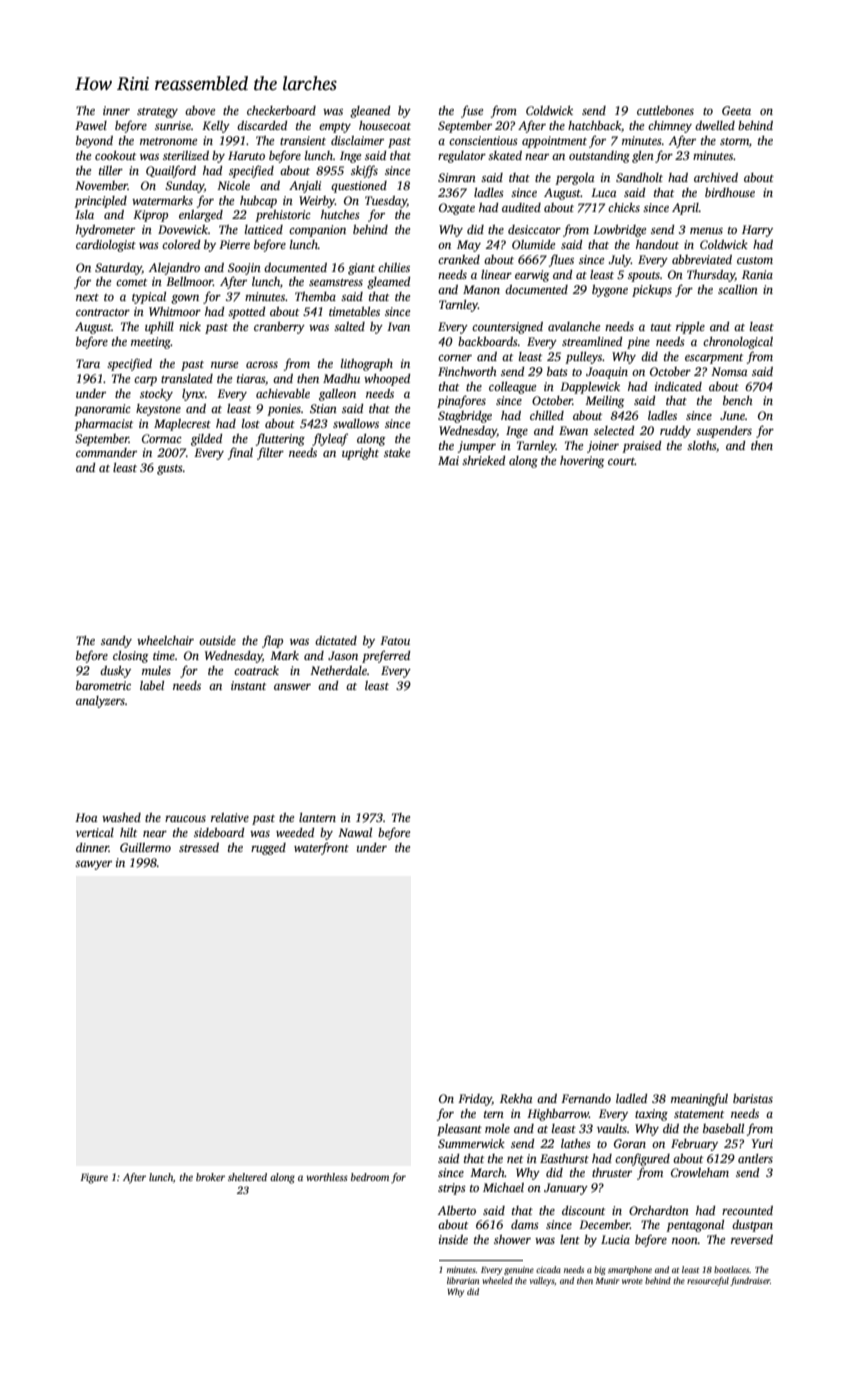 The height and width of the image is (1400, 849). I want to click on strategy, so click(157, 113).
